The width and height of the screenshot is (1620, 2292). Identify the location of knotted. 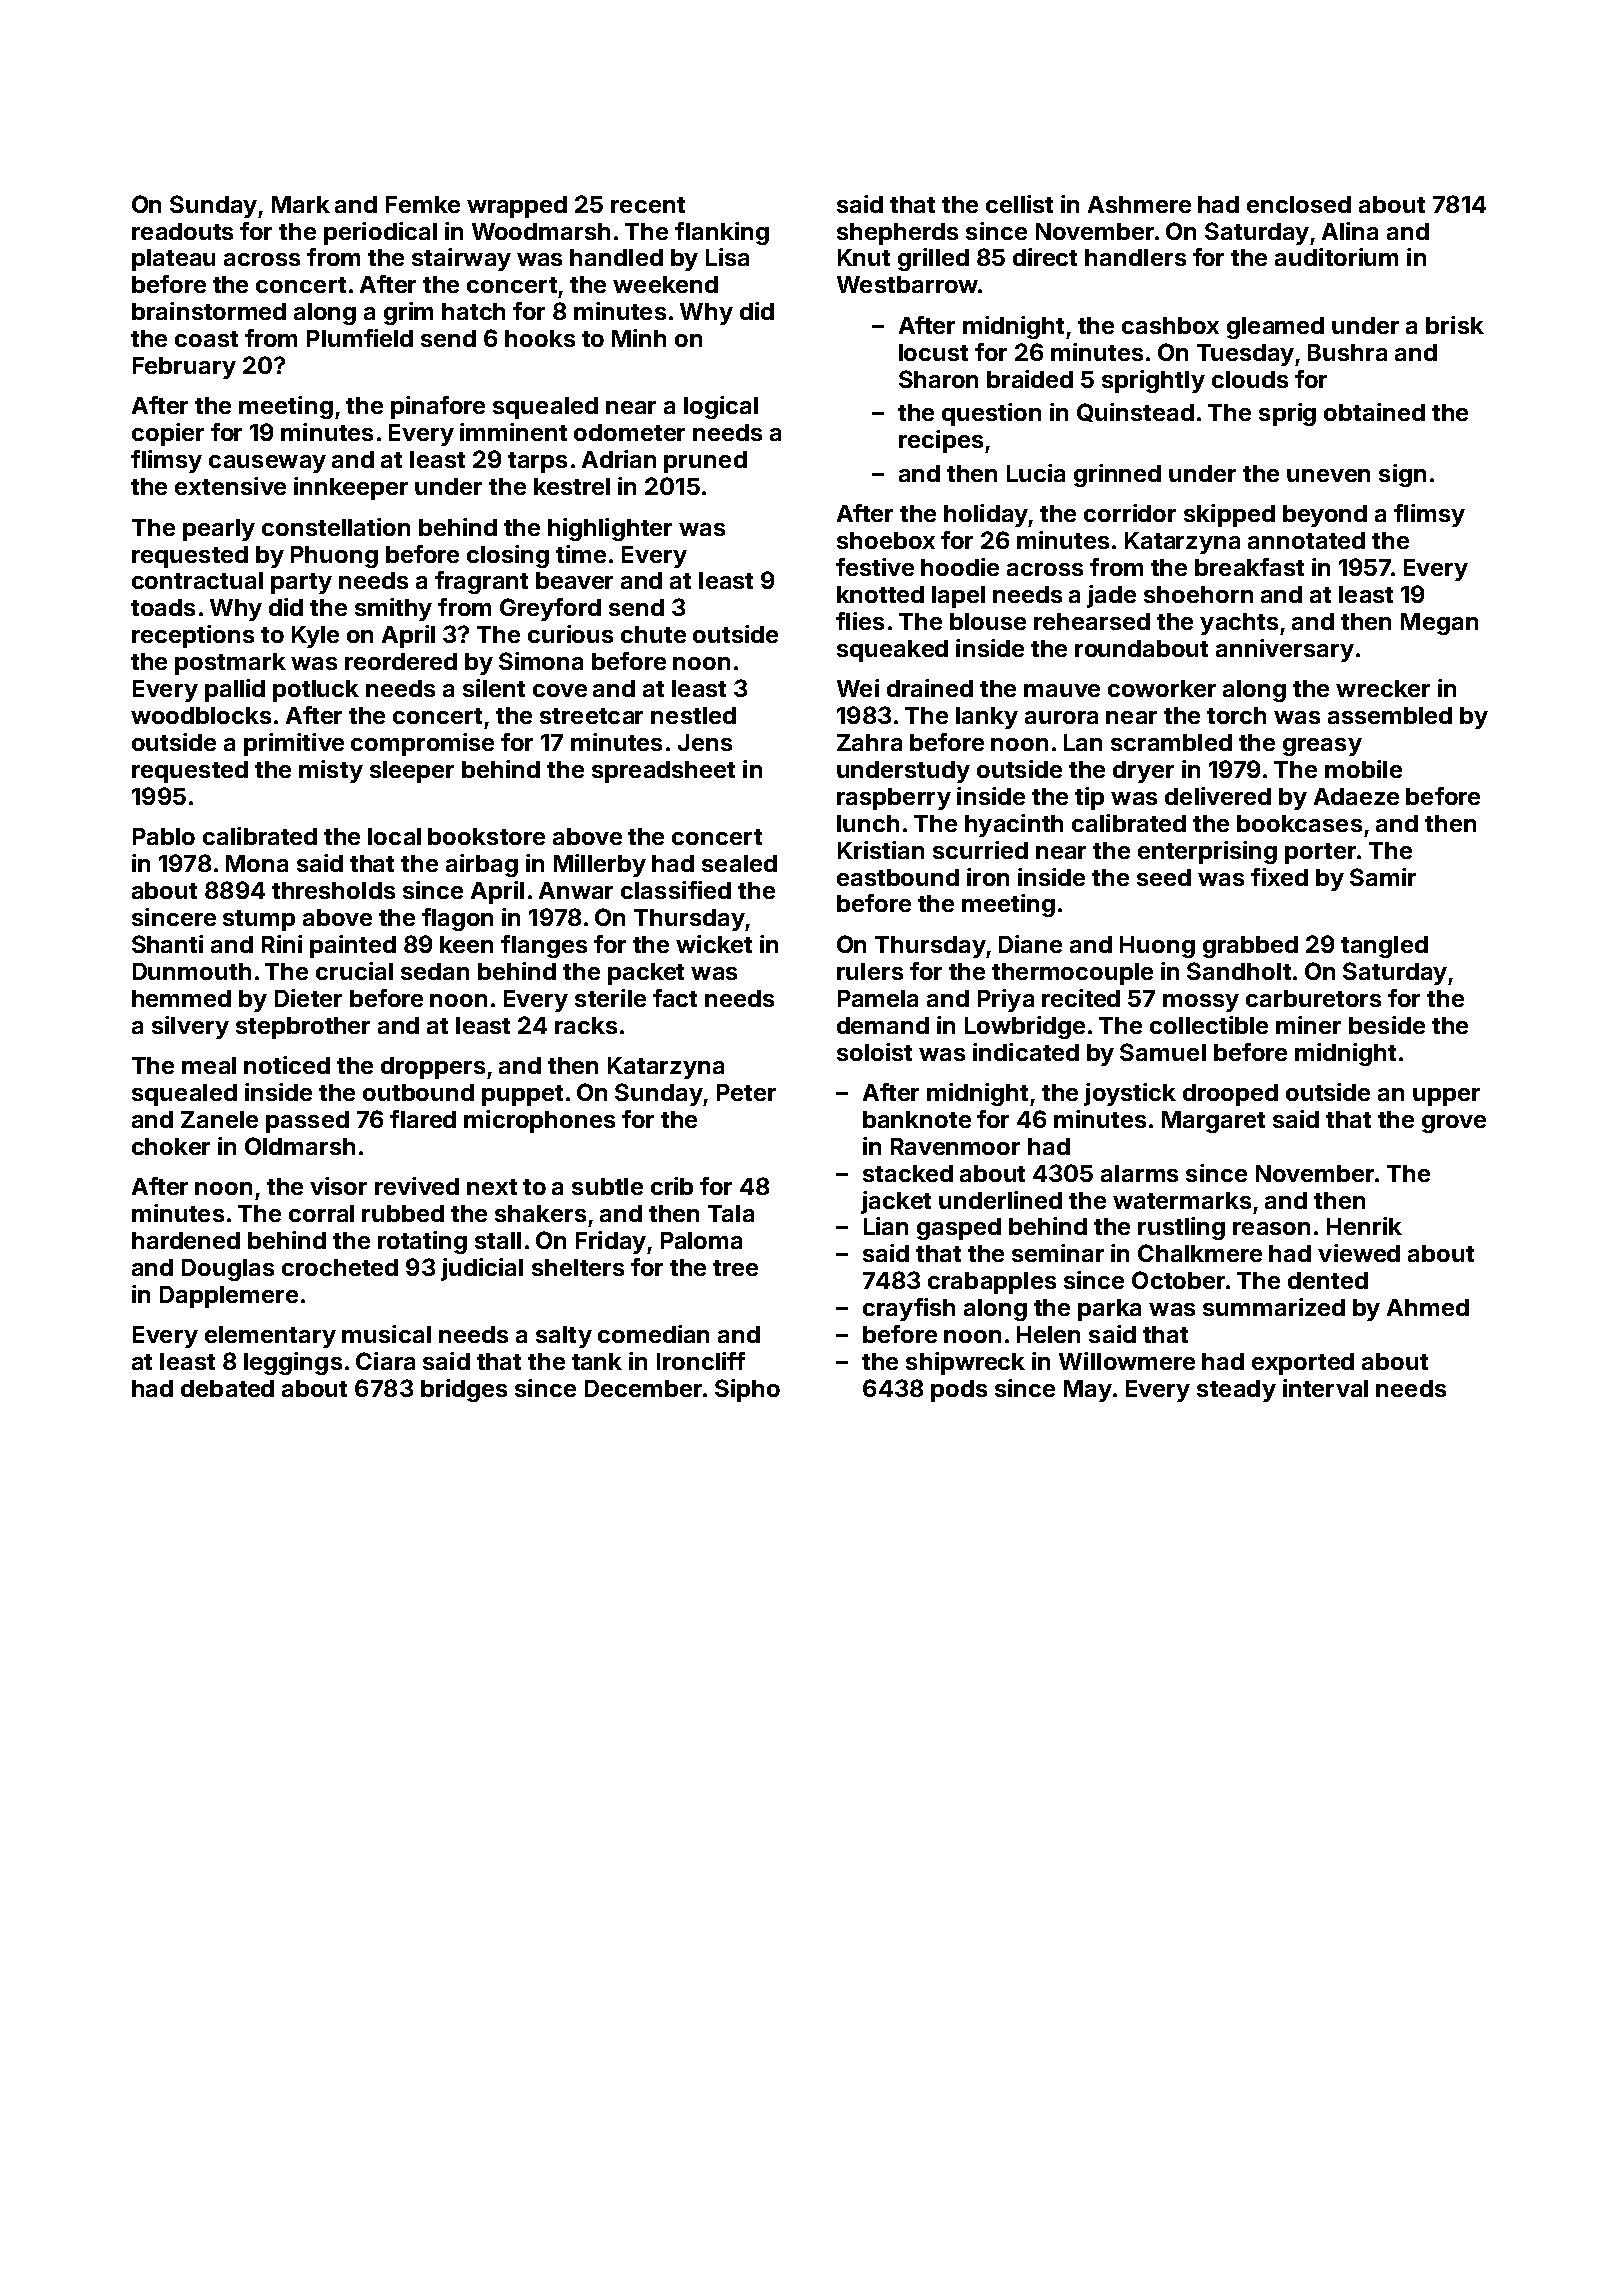
(880, 594).
